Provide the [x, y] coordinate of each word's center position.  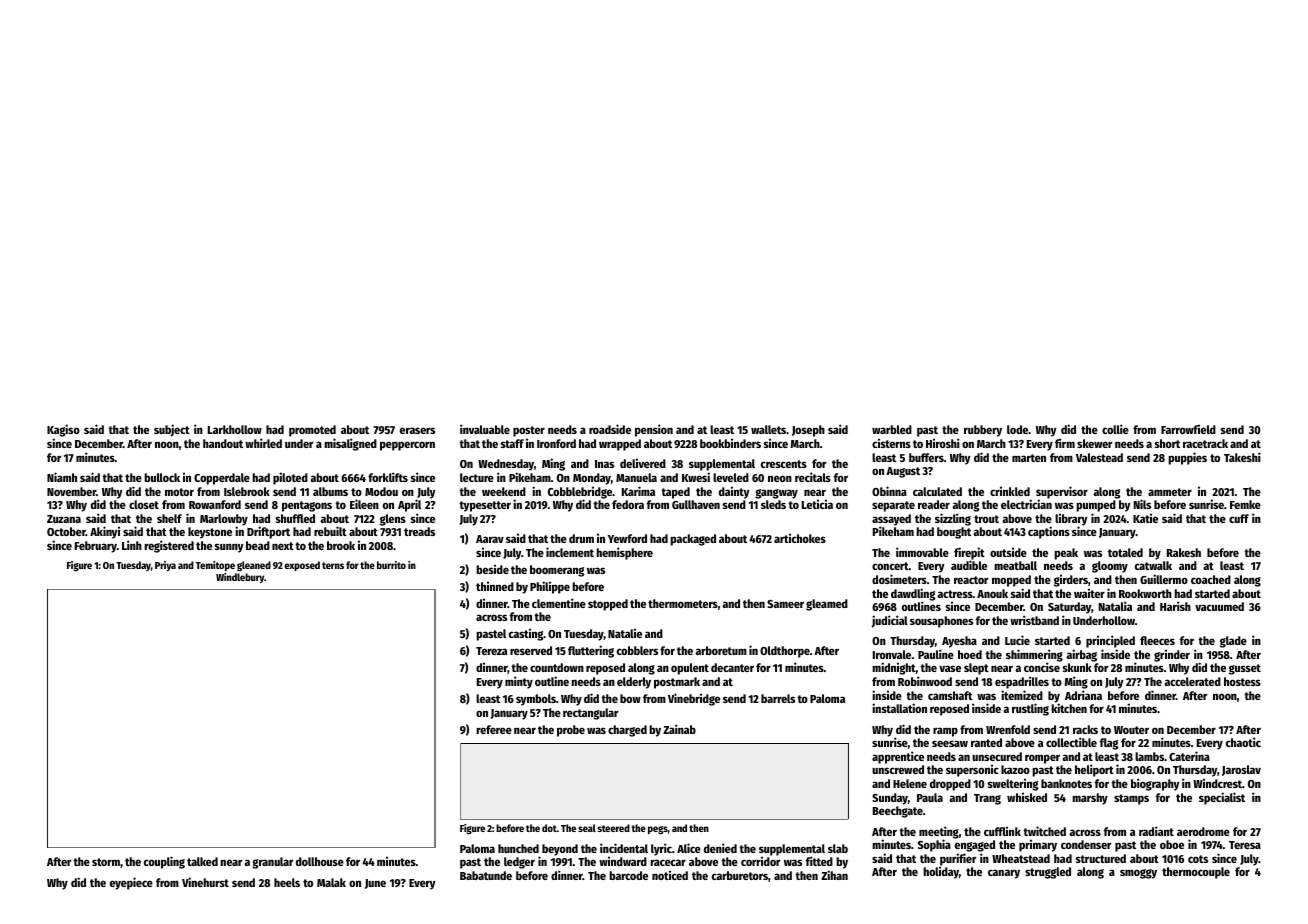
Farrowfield [1188, 429]
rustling [1030, 709]
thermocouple [1196, 873]
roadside [610, 429]
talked [202, 861]
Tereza [491, 651]
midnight [894, 668]
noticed [670, 875]
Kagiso [63, 430]
